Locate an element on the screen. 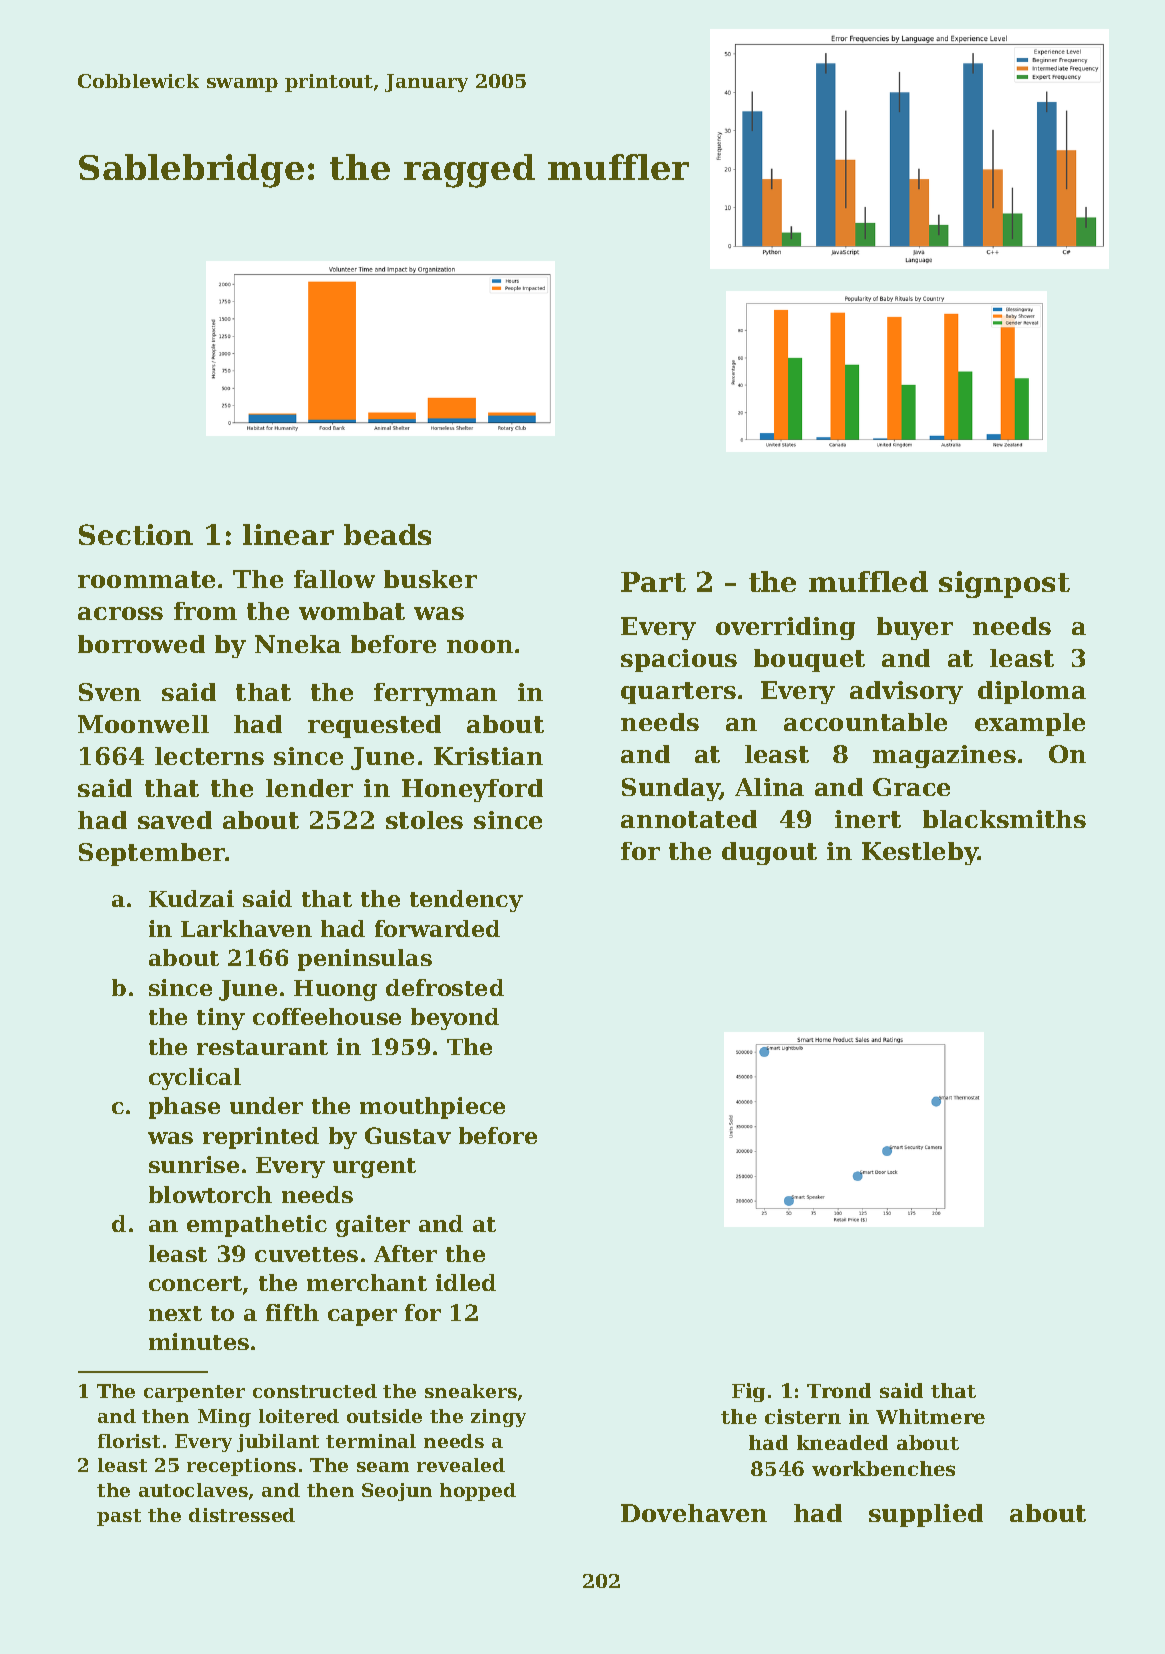 Image resolution: width=1165 pixels, height=1654 pixels. autoclaves is located at coordinates (193, 1490).
